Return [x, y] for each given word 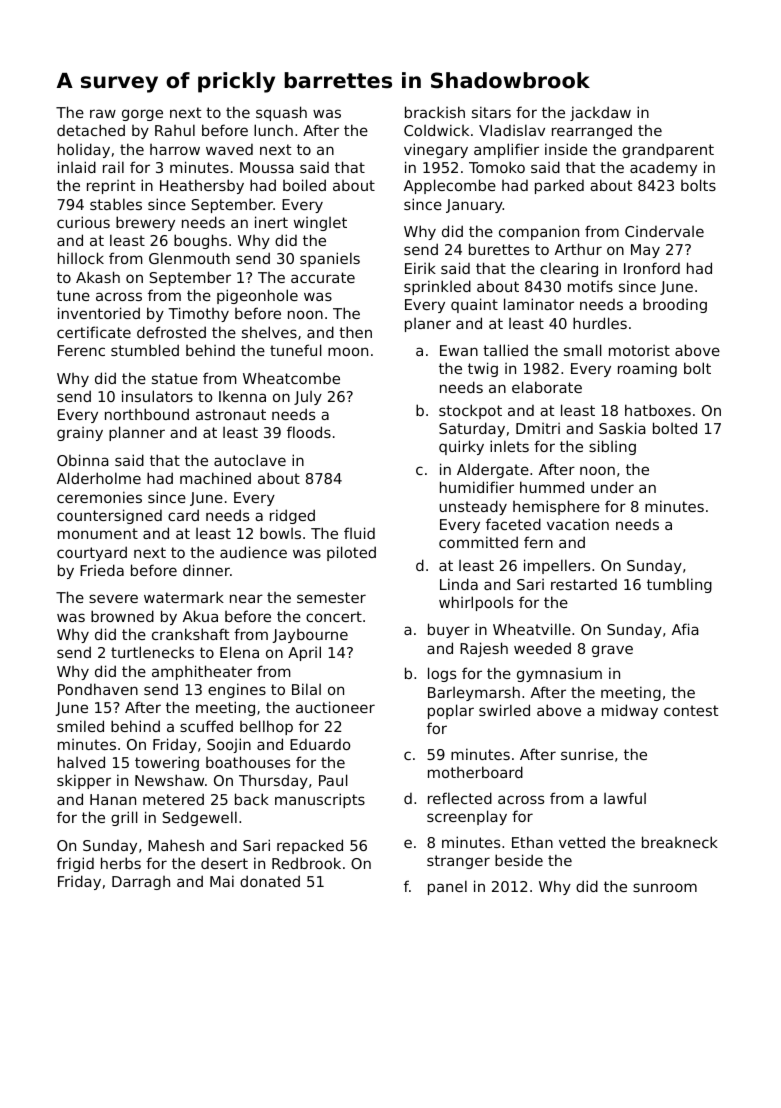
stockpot [470, 411]
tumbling [679, 585]
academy [663, 168]
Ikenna [242, 396]
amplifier [506, 150]
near [246, 598]
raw [103, 113]
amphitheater [202, 672]
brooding [675, 305]
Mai [222, 881]
